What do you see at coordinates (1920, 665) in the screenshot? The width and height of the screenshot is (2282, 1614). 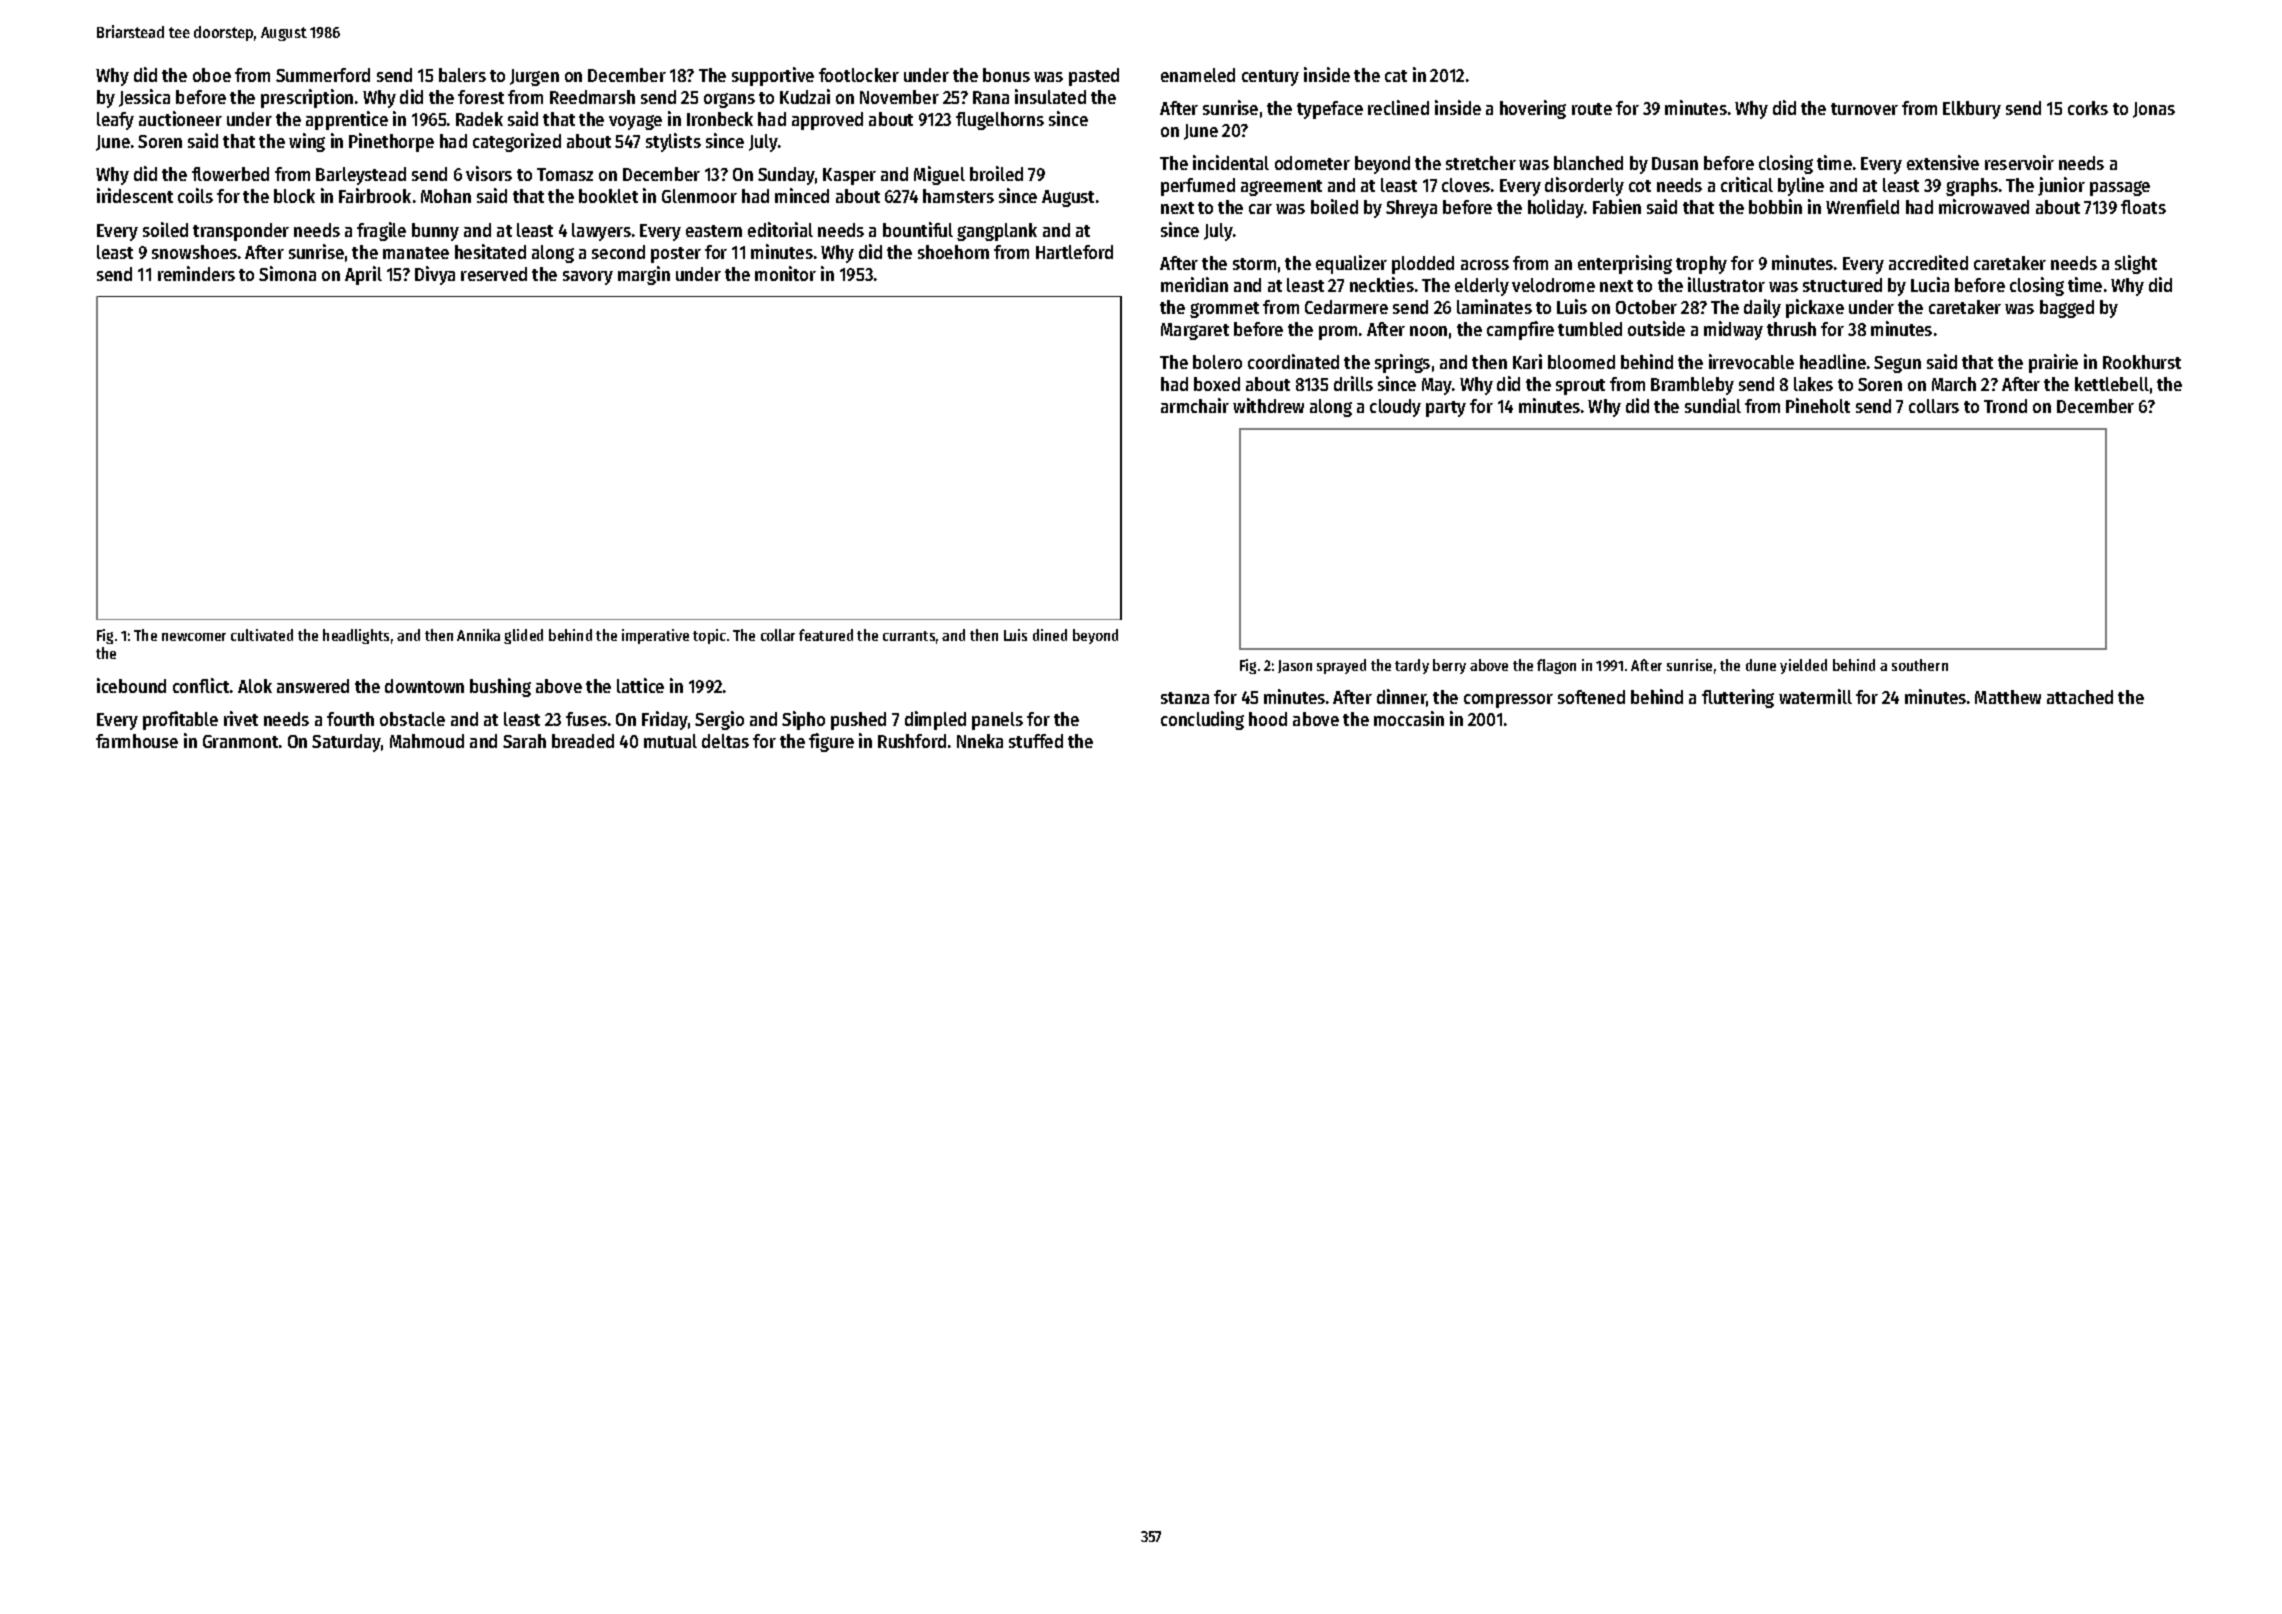 I see `southern` at bounding box center [1920, 665].
